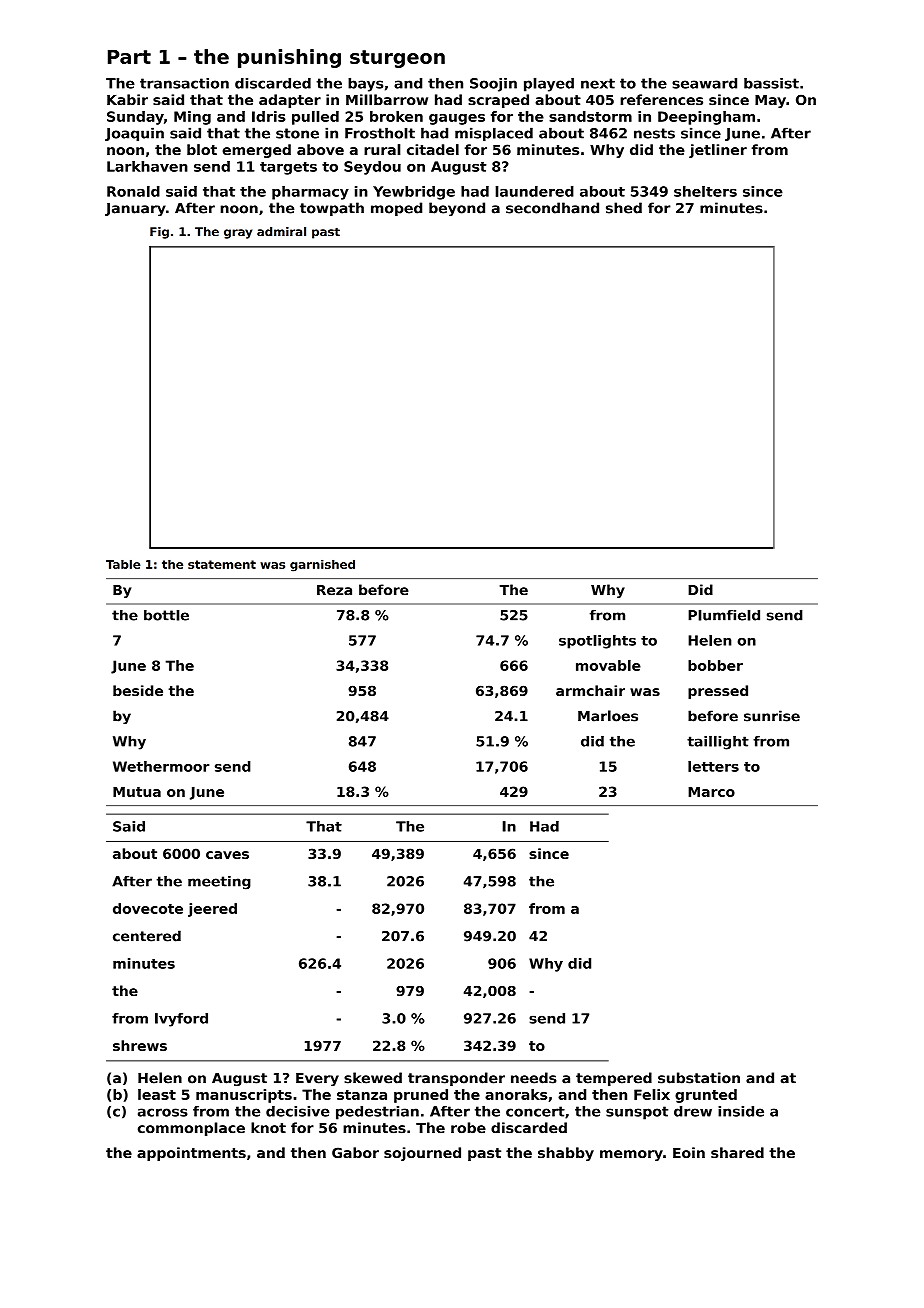  Describe the element at coordinates (129, 57) in the page. I see `Part` at that location.
